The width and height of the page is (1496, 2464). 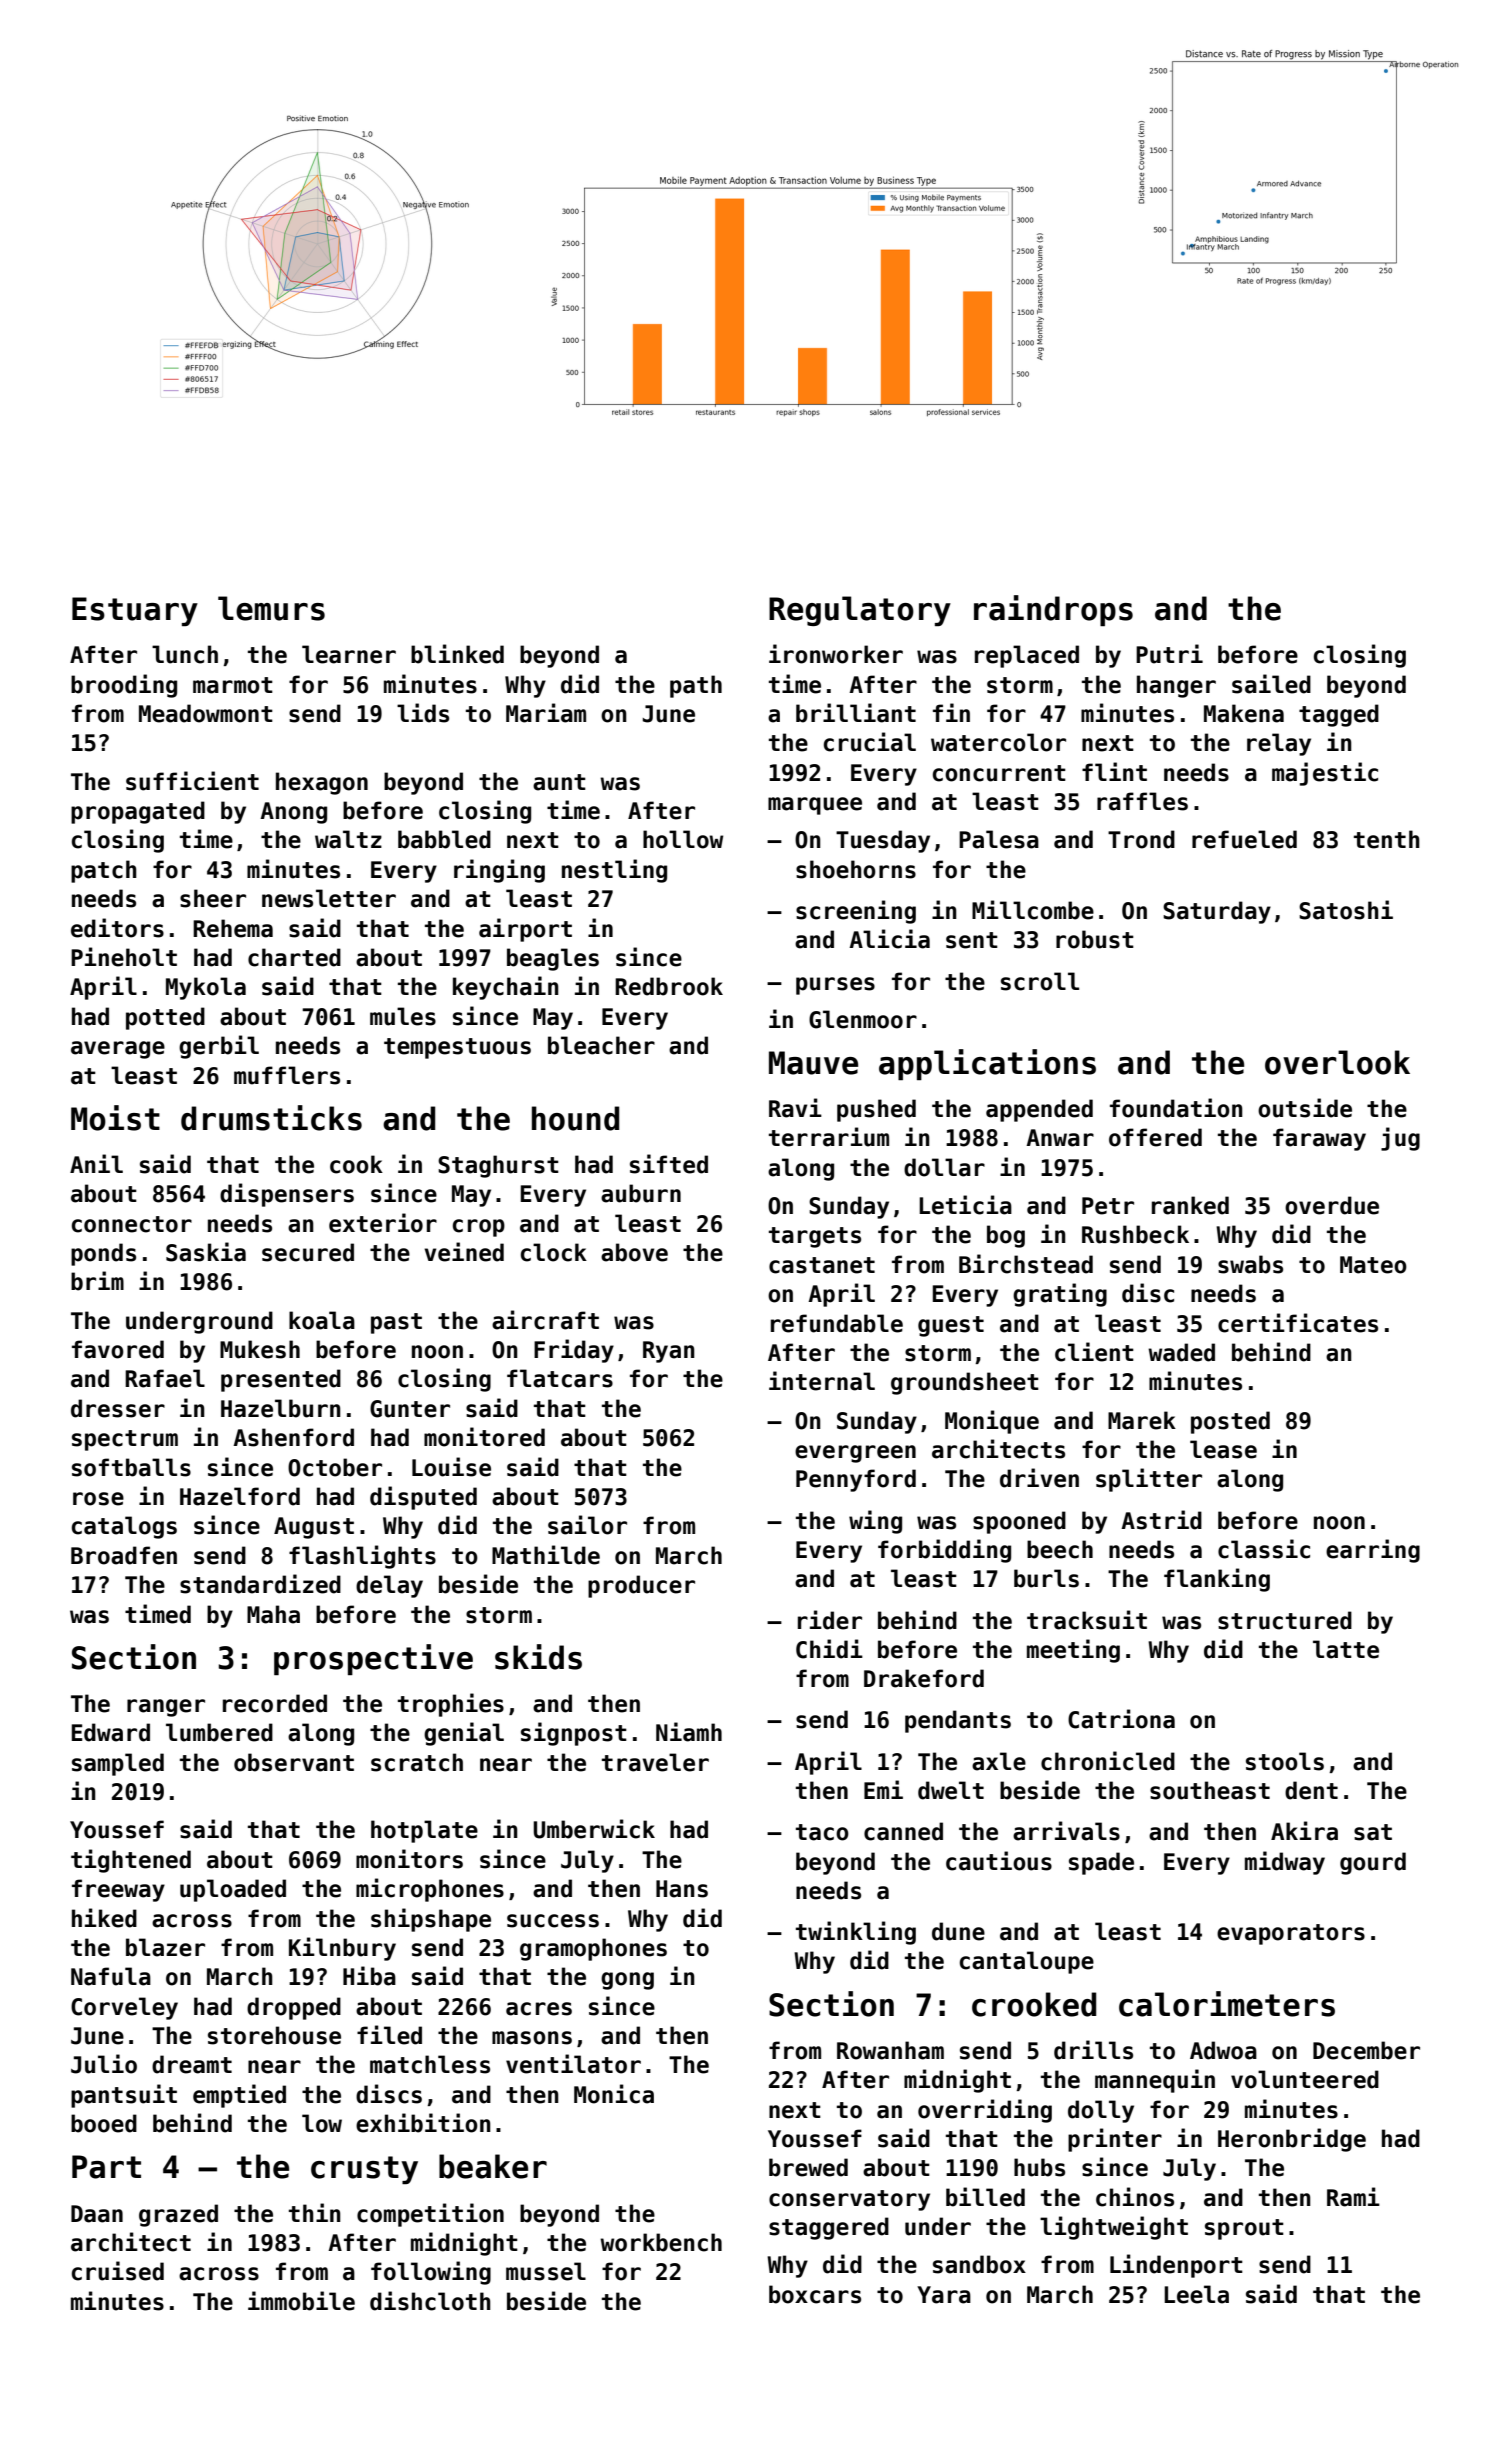 I want to click on flanking, so click(x=1217, y=1580).
